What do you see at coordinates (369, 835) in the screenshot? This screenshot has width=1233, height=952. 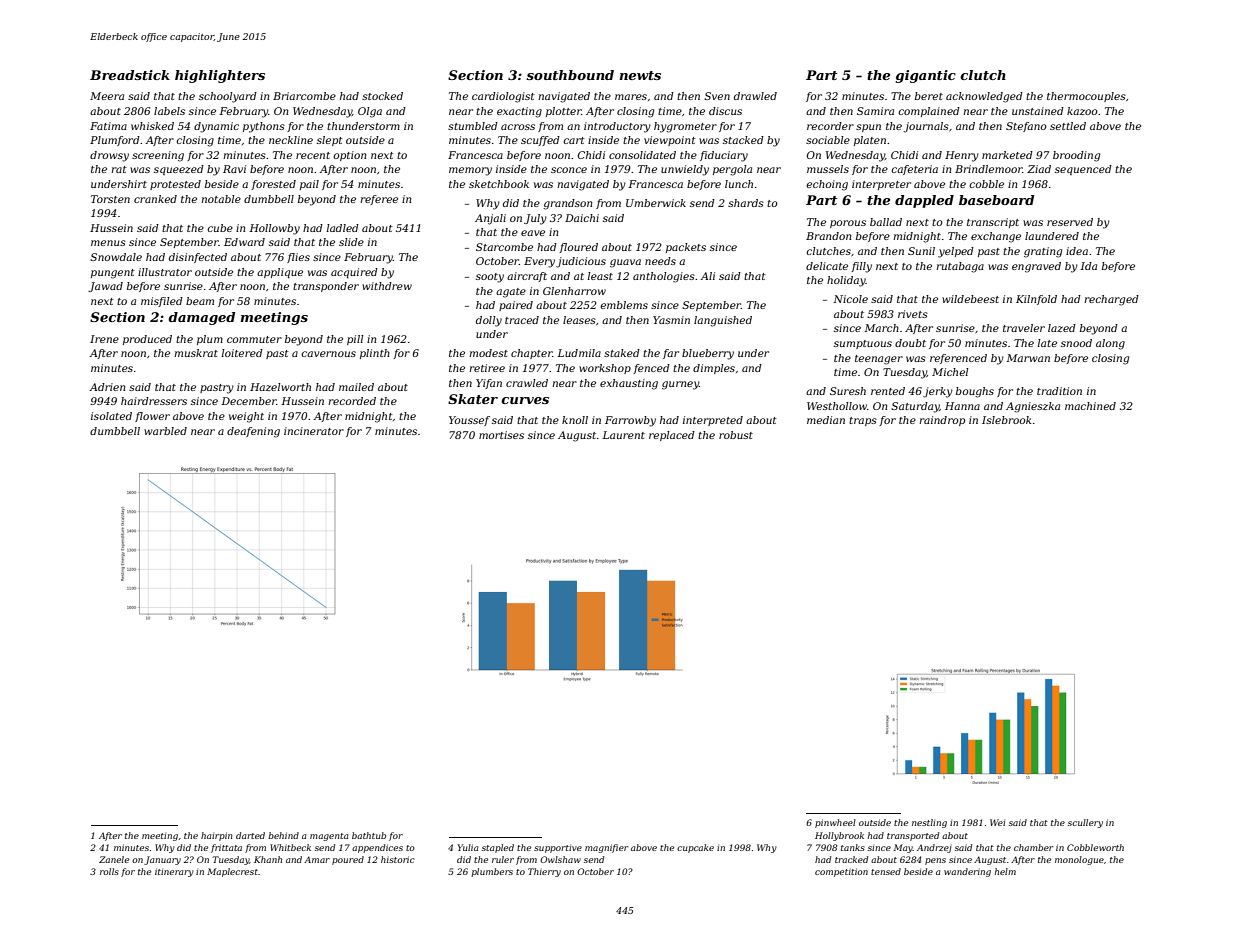 I see `bathtub` at bounding box center [369, 835].
